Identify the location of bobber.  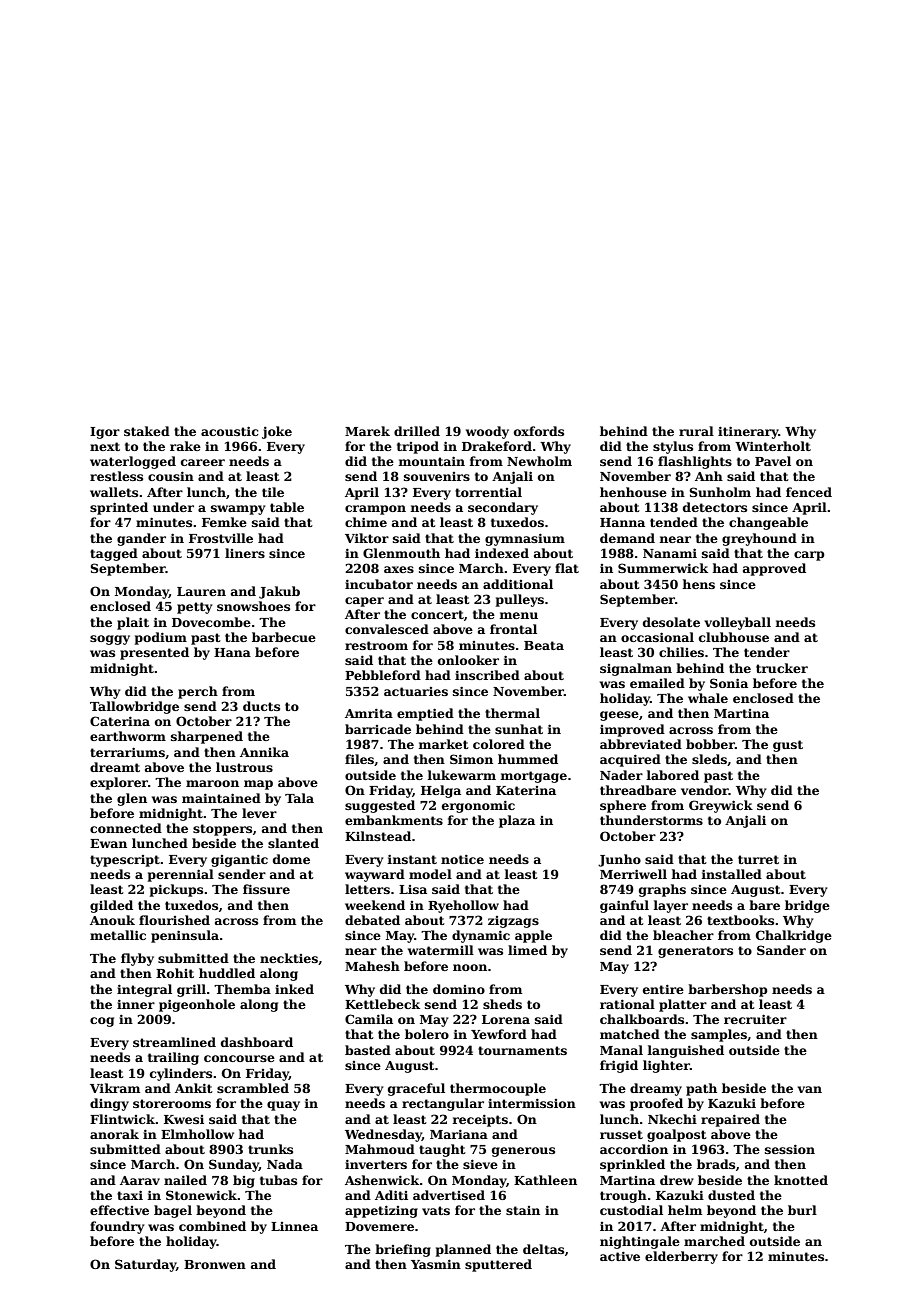
(710, 744).
